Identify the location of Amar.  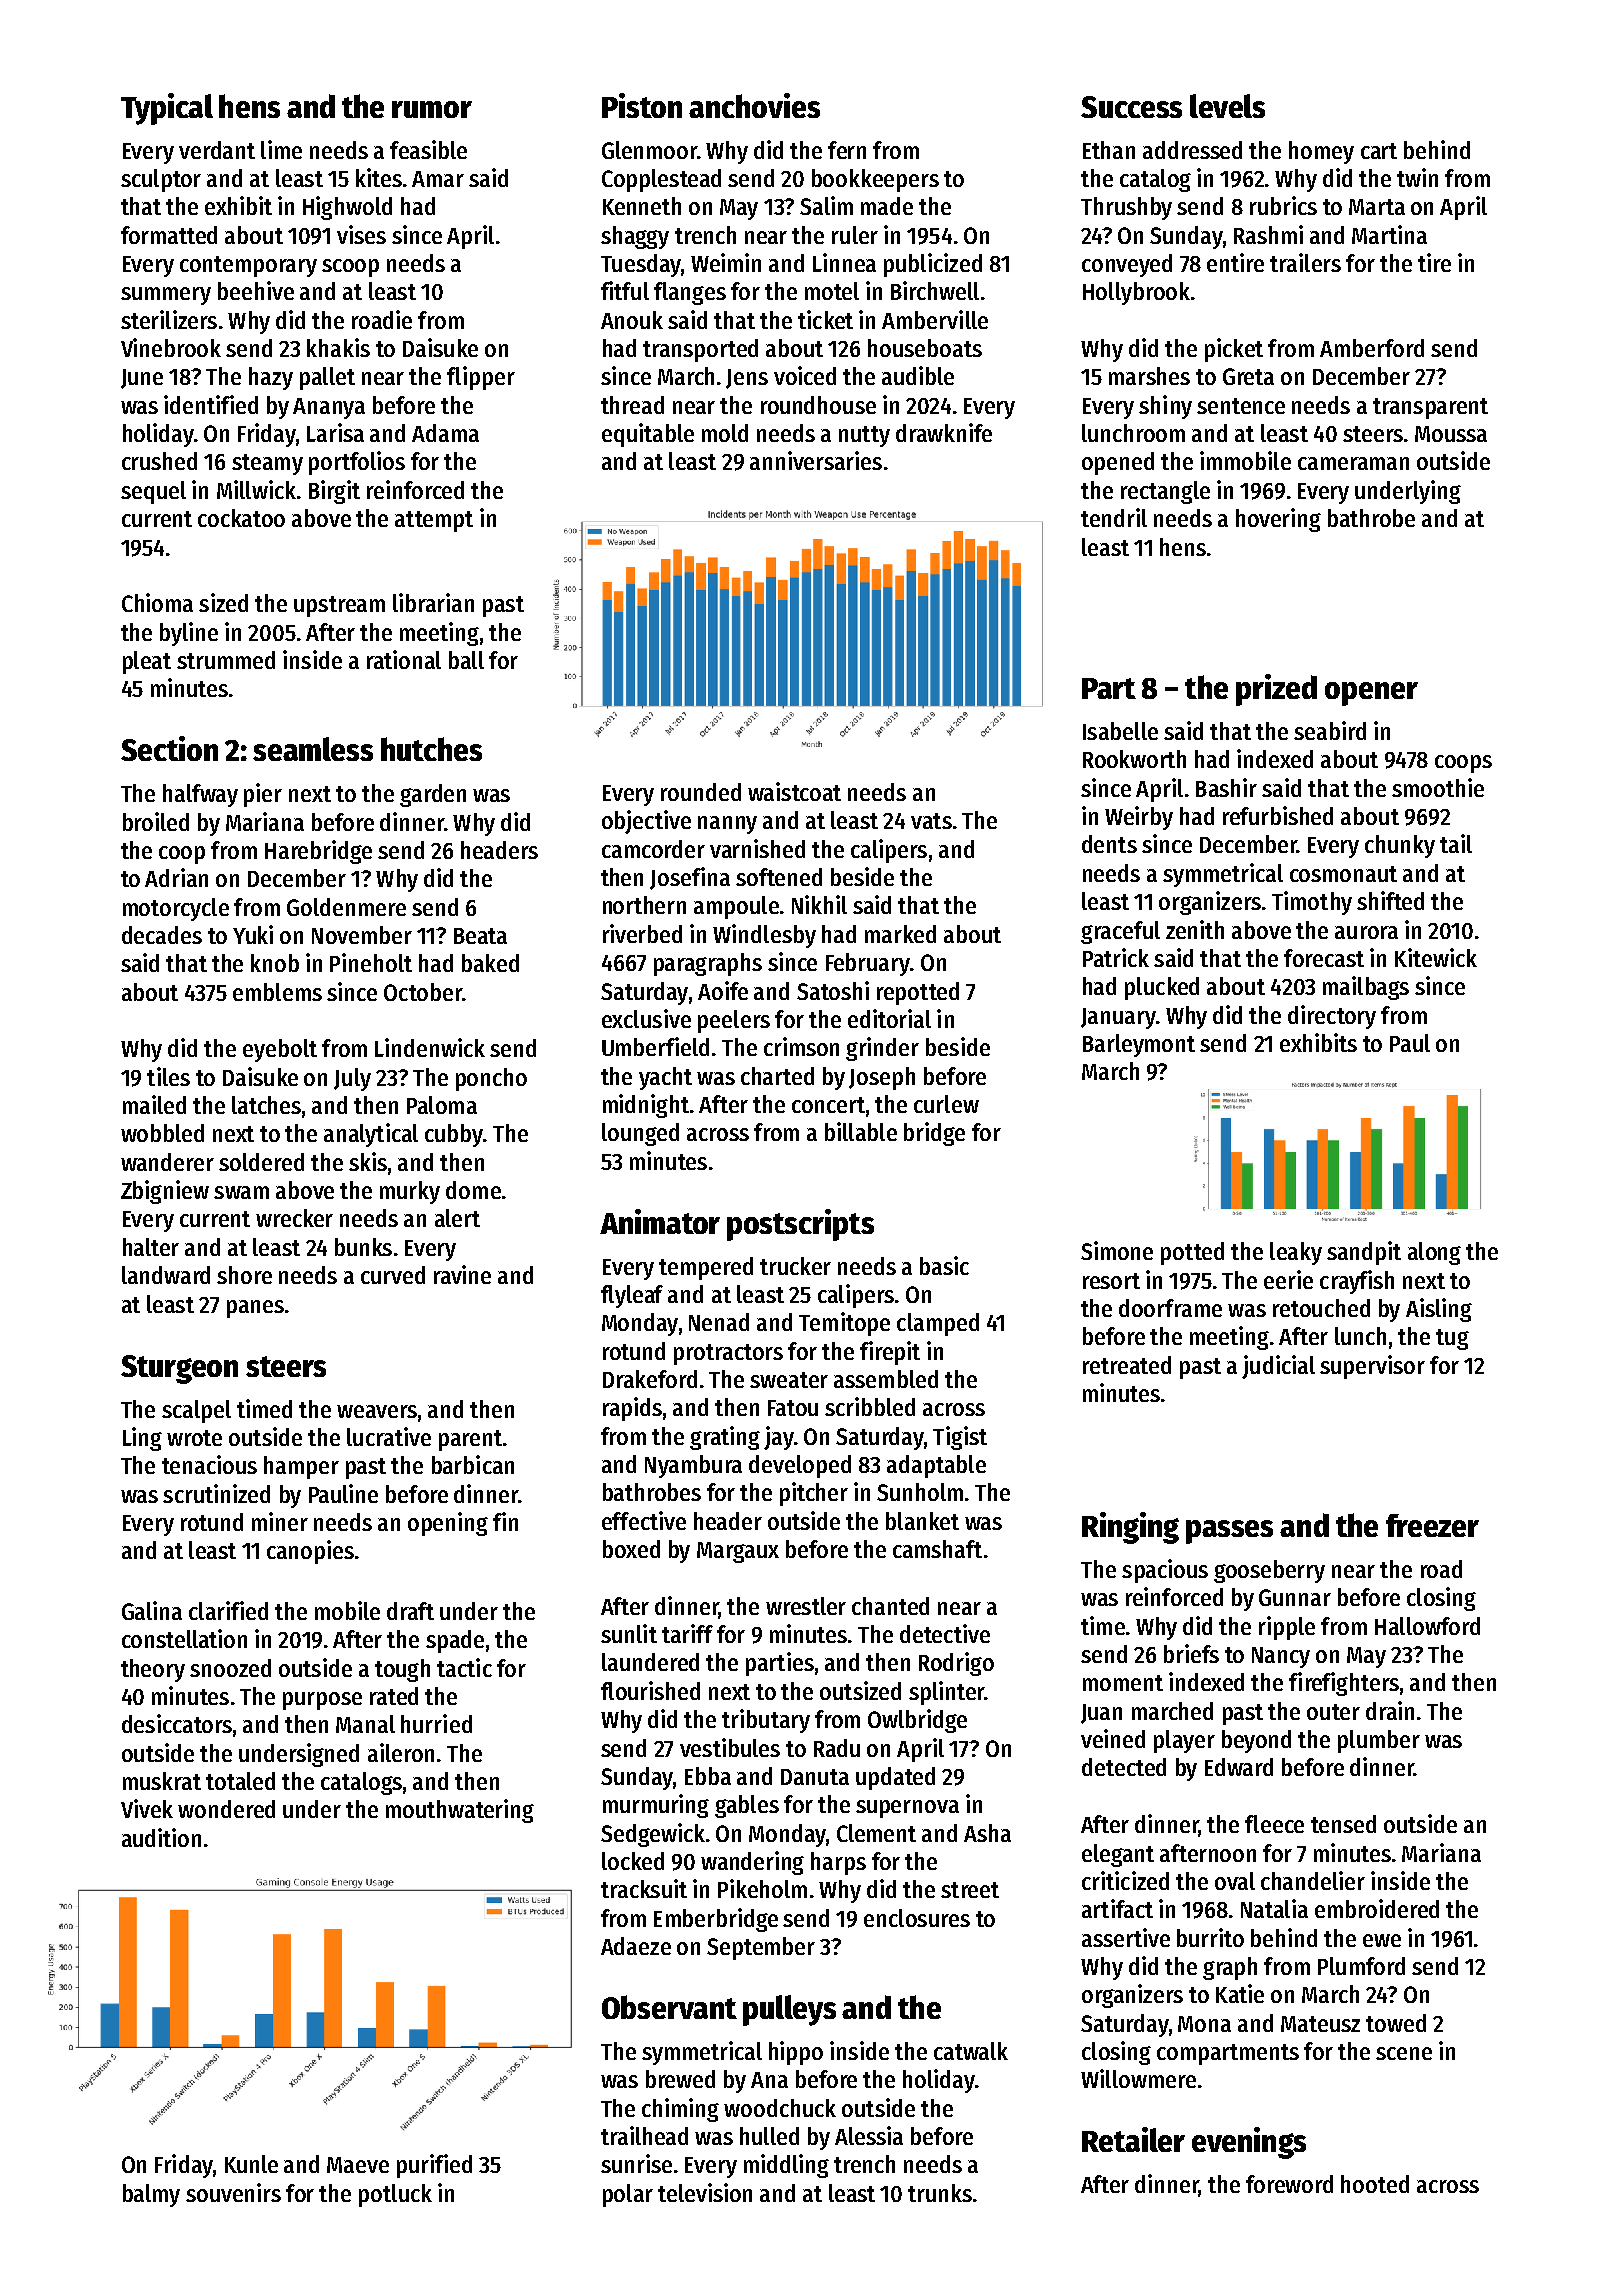
(438, 179).
